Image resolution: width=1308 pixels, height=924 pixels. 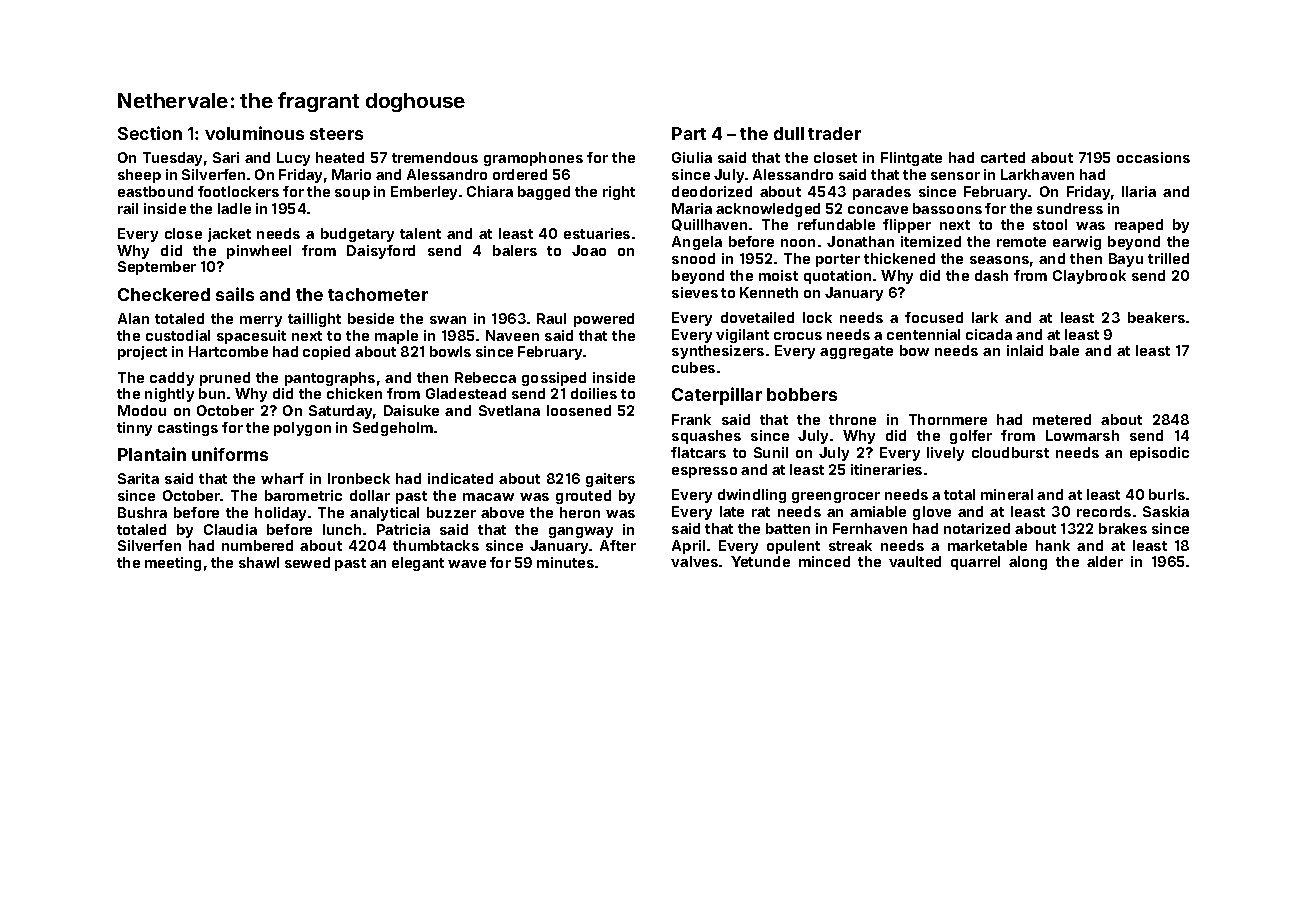 I want to click on seasons, so click(x=999, y=260).
